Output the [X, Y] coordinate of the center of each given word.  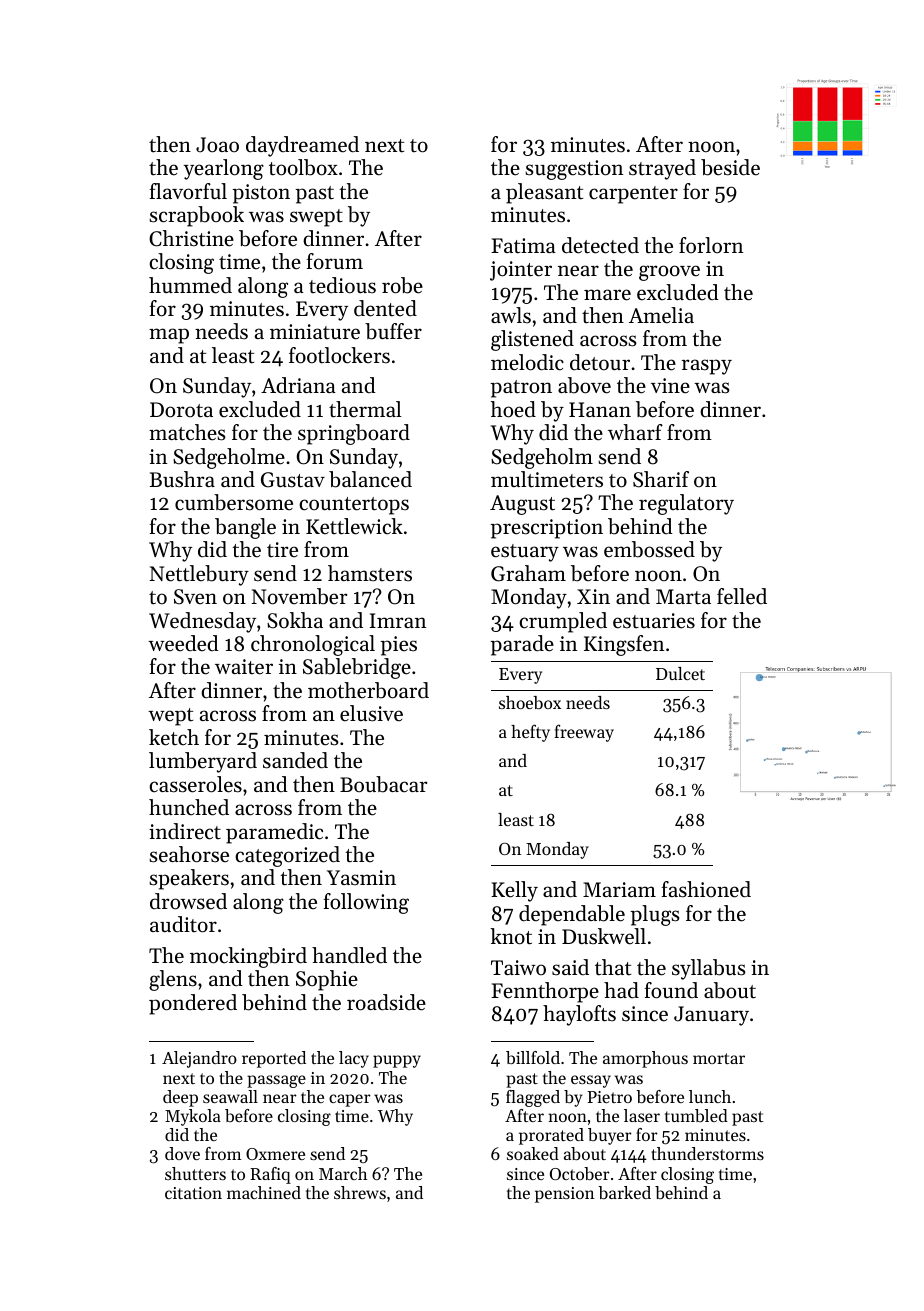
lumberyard [203, 762]
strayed [662, 169]
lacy [354, 1059]
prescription [546, 529]
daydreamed [302, 146]
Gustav [293, 480]
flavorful [188, 191]
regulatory [686, 504]
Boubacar [383, 784]
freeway [584, 733]
